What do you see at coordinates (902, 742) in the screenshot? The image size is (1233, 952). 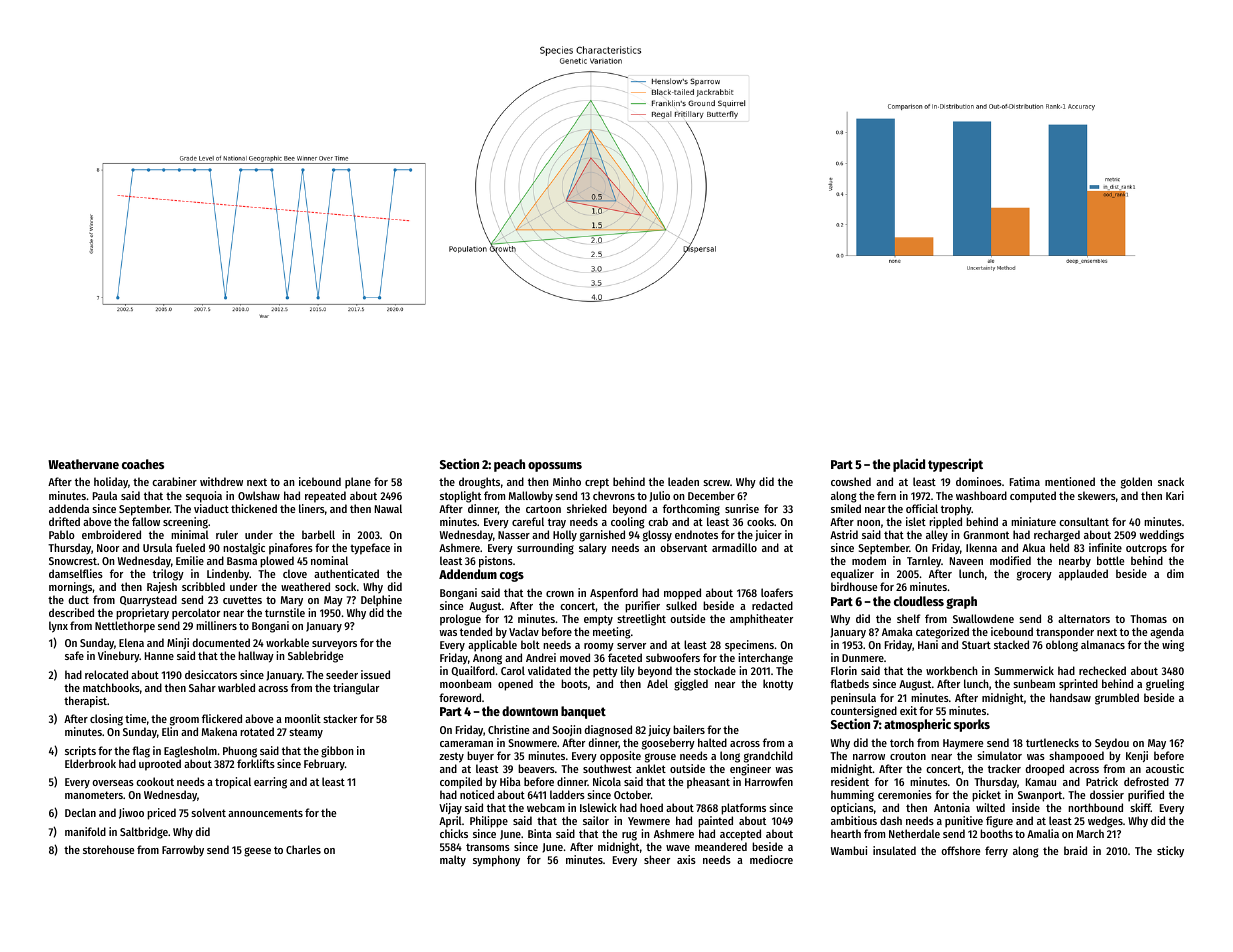 I see `torch` at bounding box center [902, 742].
